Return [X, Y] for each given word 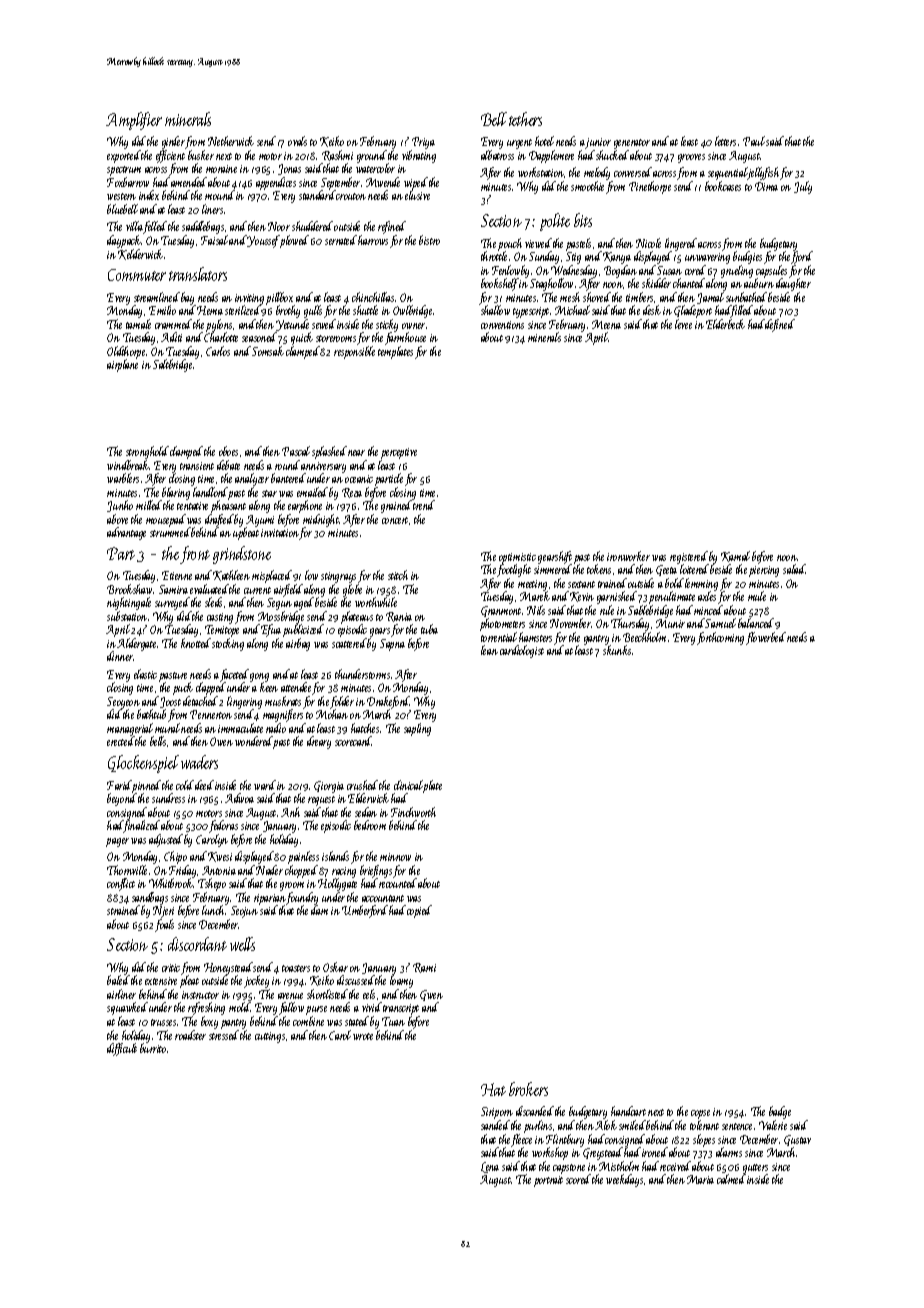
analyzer [252, 479]
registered [689, 557]
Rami [424, 968]
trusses [163, 1022]
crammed [173, 324]
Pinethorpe [650, 187]
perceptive [399, 453]
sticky [387, 325]
